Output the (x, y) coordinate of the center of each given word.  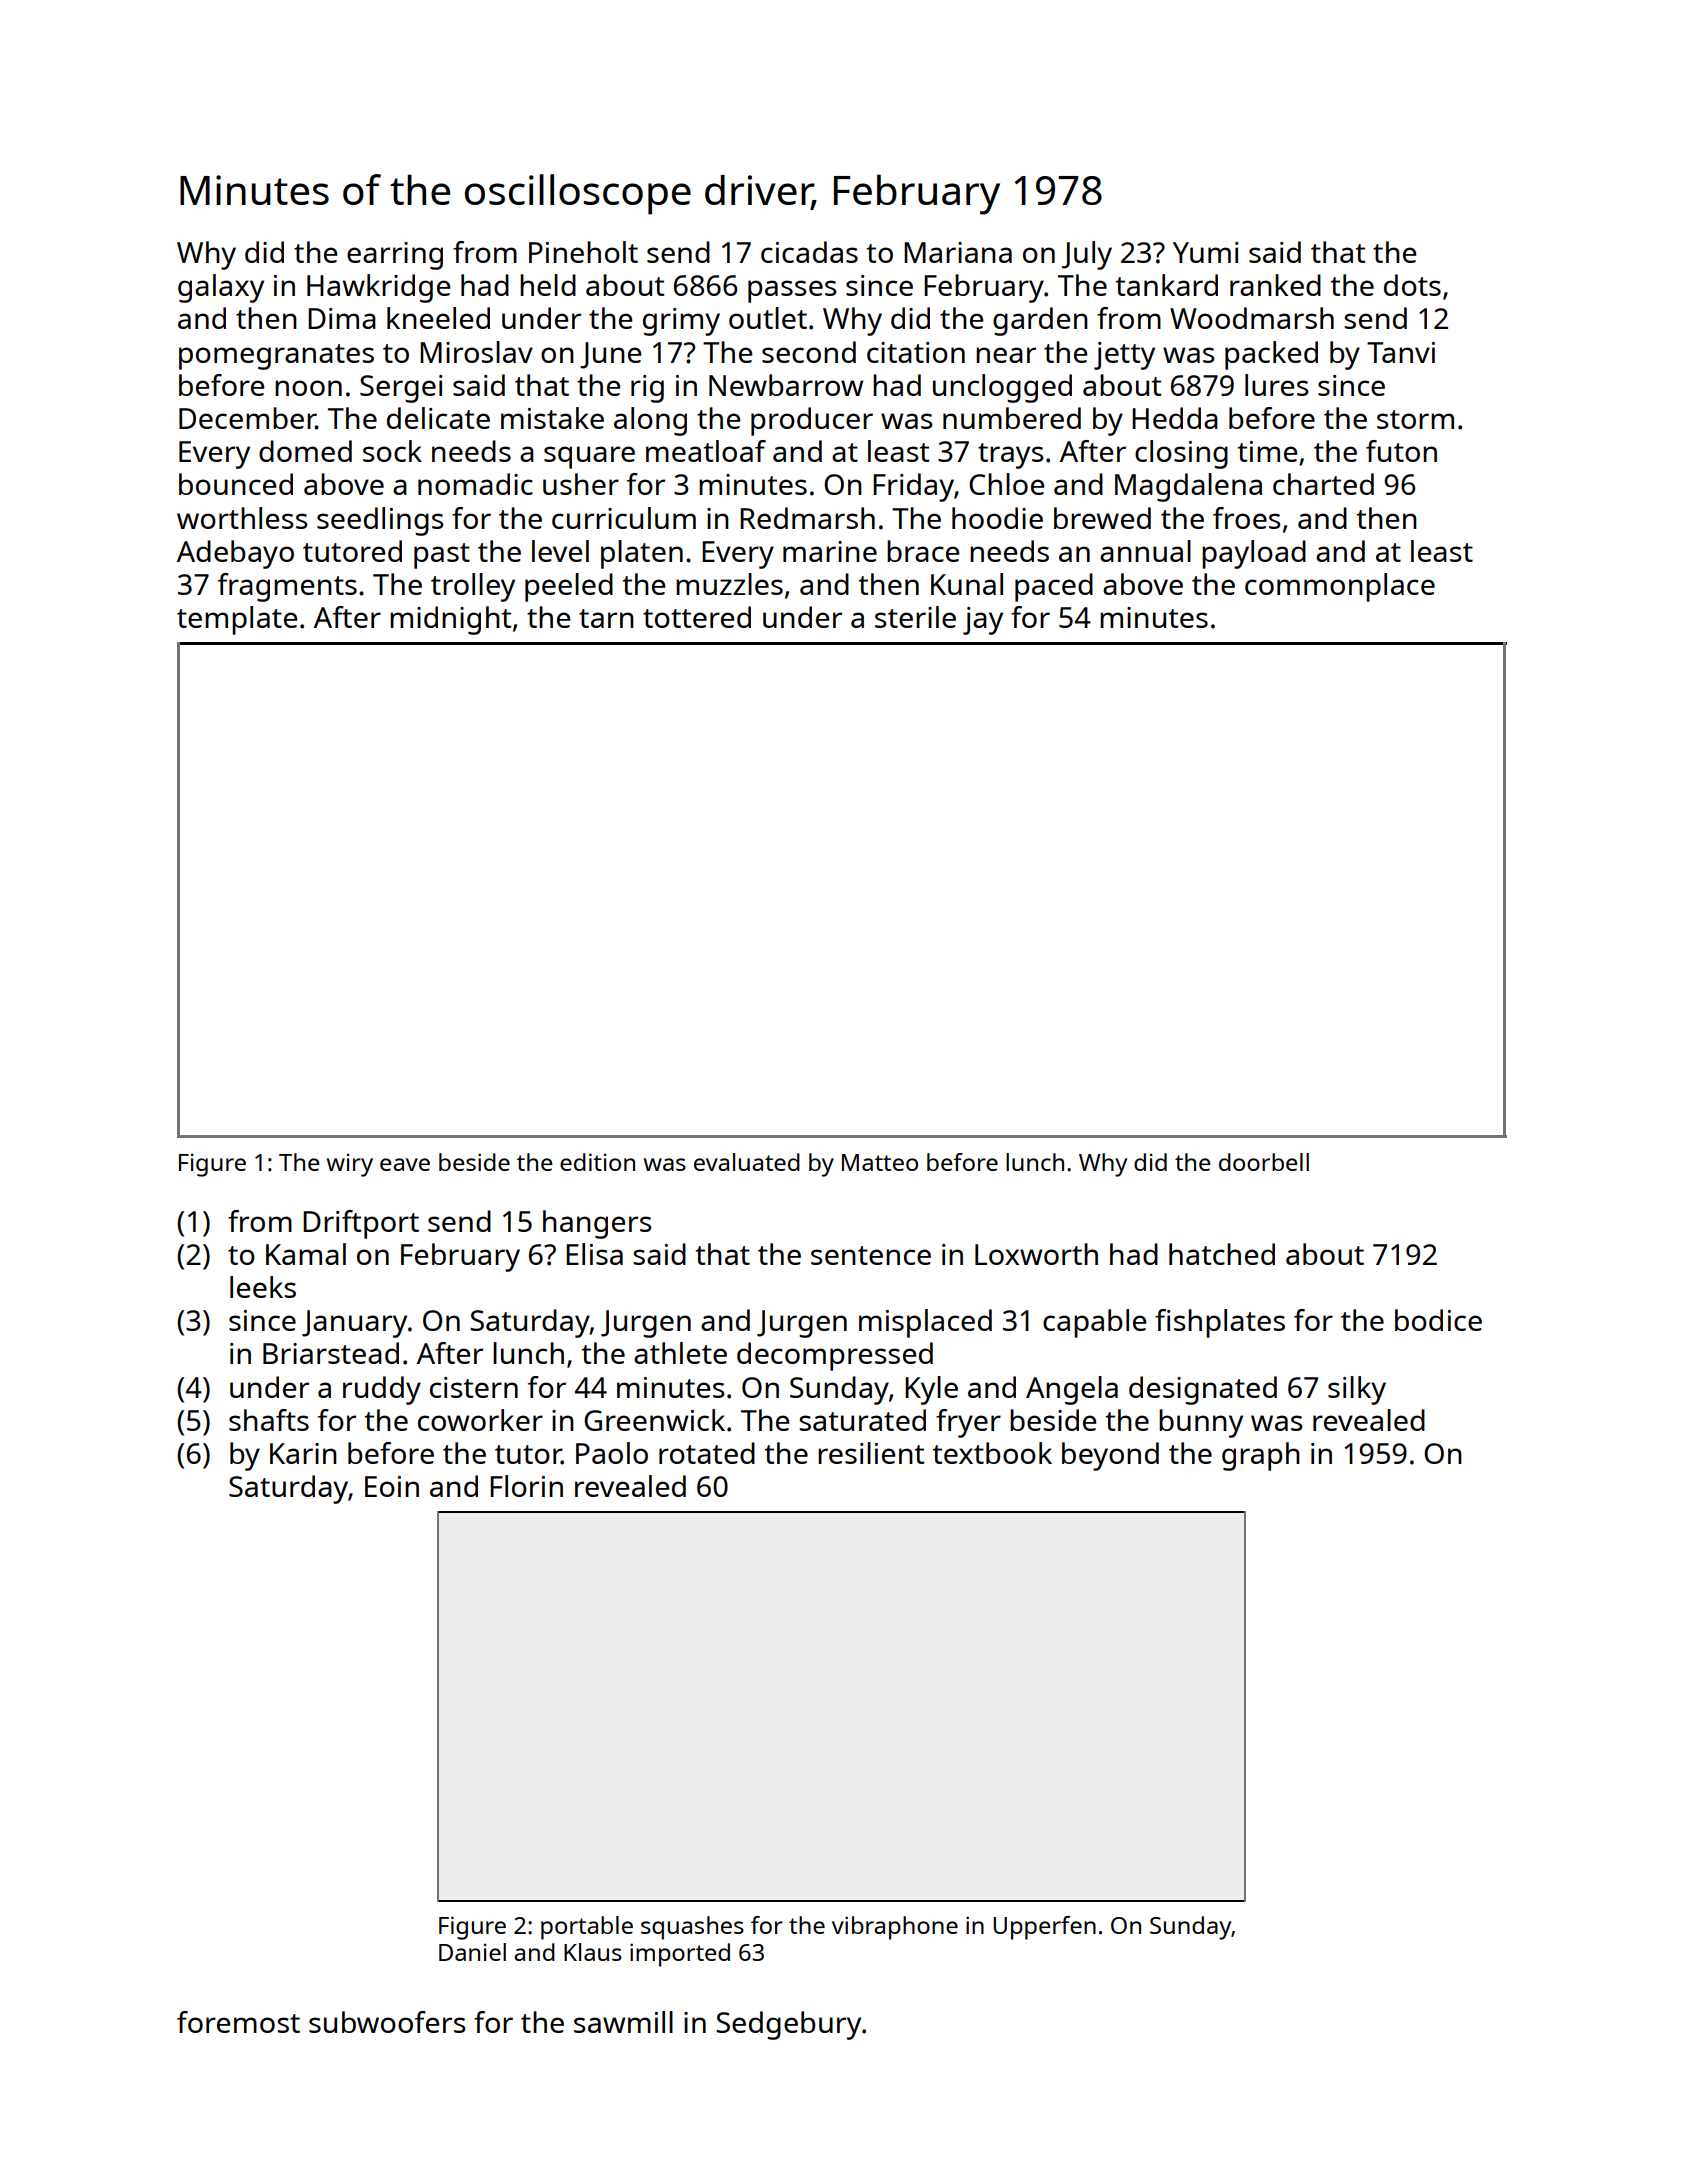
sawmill (623, 2022)
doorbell (1264, 1162)
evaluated (747, 1162)
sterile (915, 617)
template (237, 620)
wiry (350, 1165)
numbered (1012, 418)
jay (983, 621)
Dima (342, 318)
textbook (992, 1453)
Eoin (392, 1486)
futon (1401, 451)
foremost (238, 2022)
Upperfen (1044, 1928)
